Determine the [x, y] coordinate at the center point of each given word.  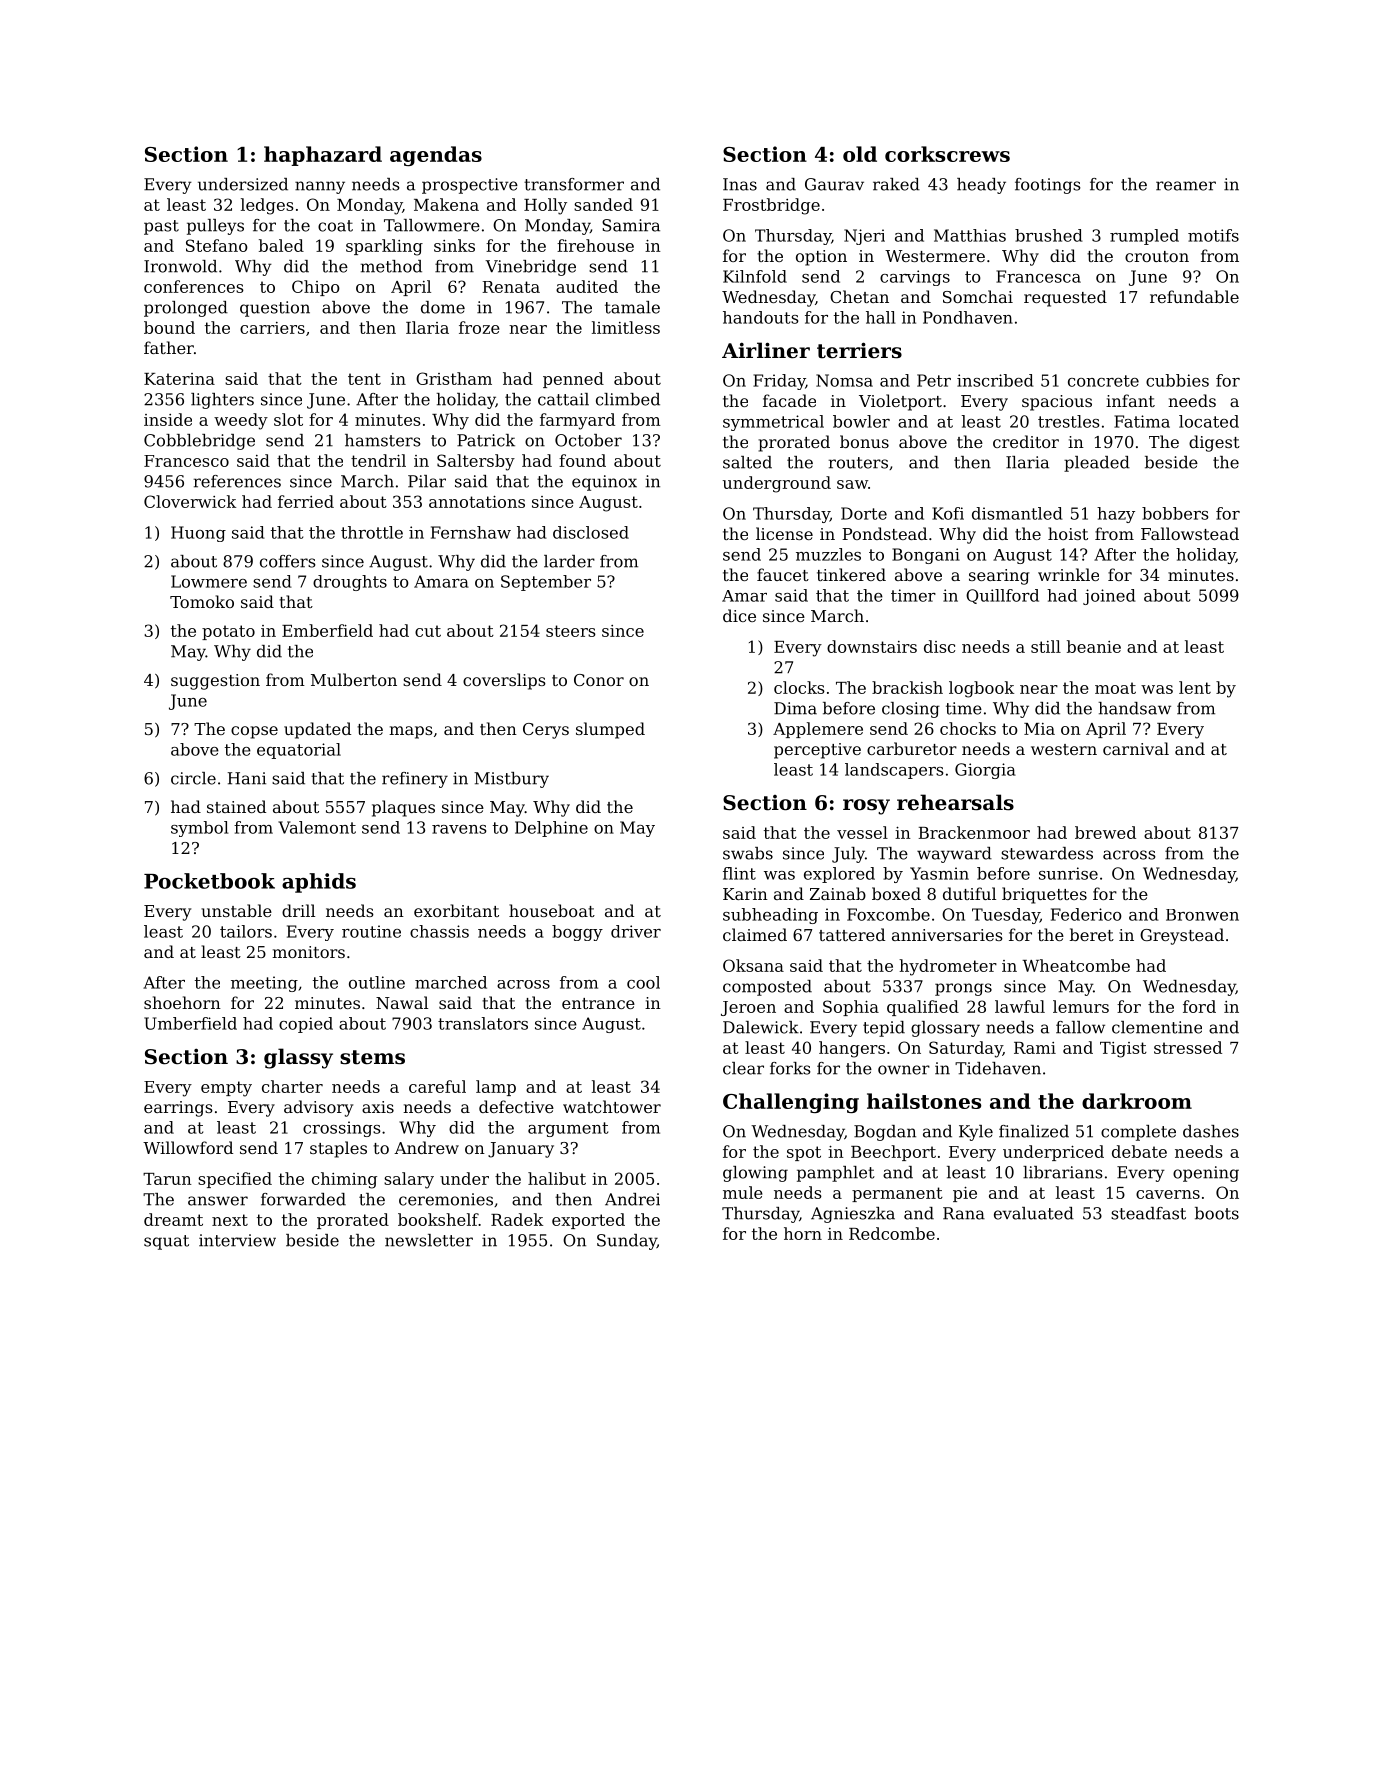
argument [568, 1129]
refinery [415, 780]
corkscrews [947, 154]
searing [999, 577]
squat [166, 1242]
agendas [436, 156]
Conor [599, 680]
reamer [1186, 186]
